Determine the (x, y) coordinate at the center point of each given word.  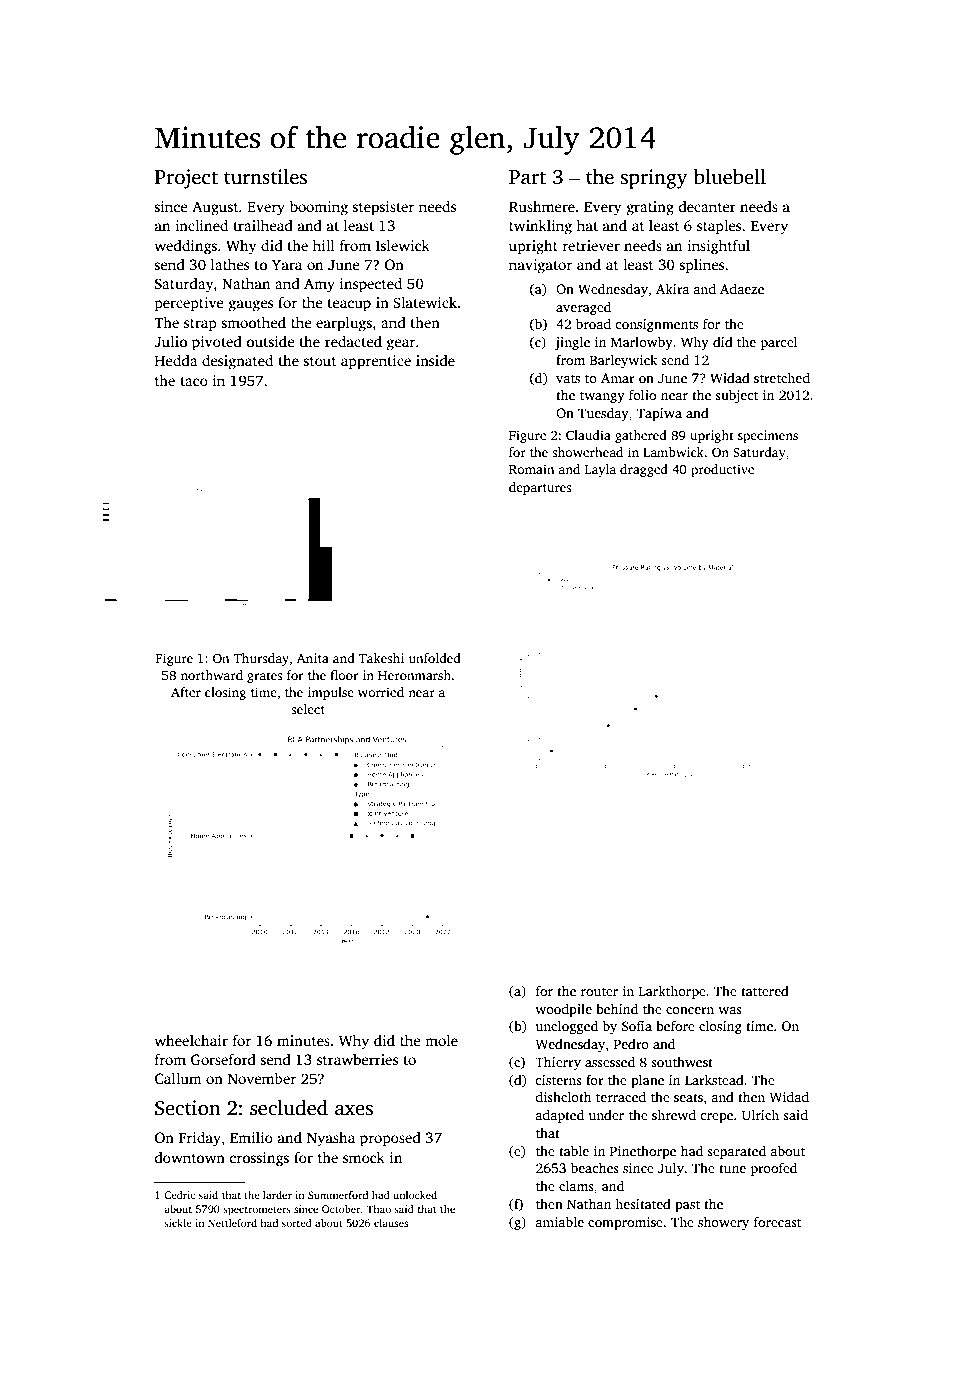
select (308, 709)
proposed (390, 1139)
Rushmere (542, 206)
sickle (178, 1223)
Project (186, 179)
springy (654, 179)
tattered (765, 991)
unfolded (435, 658)
